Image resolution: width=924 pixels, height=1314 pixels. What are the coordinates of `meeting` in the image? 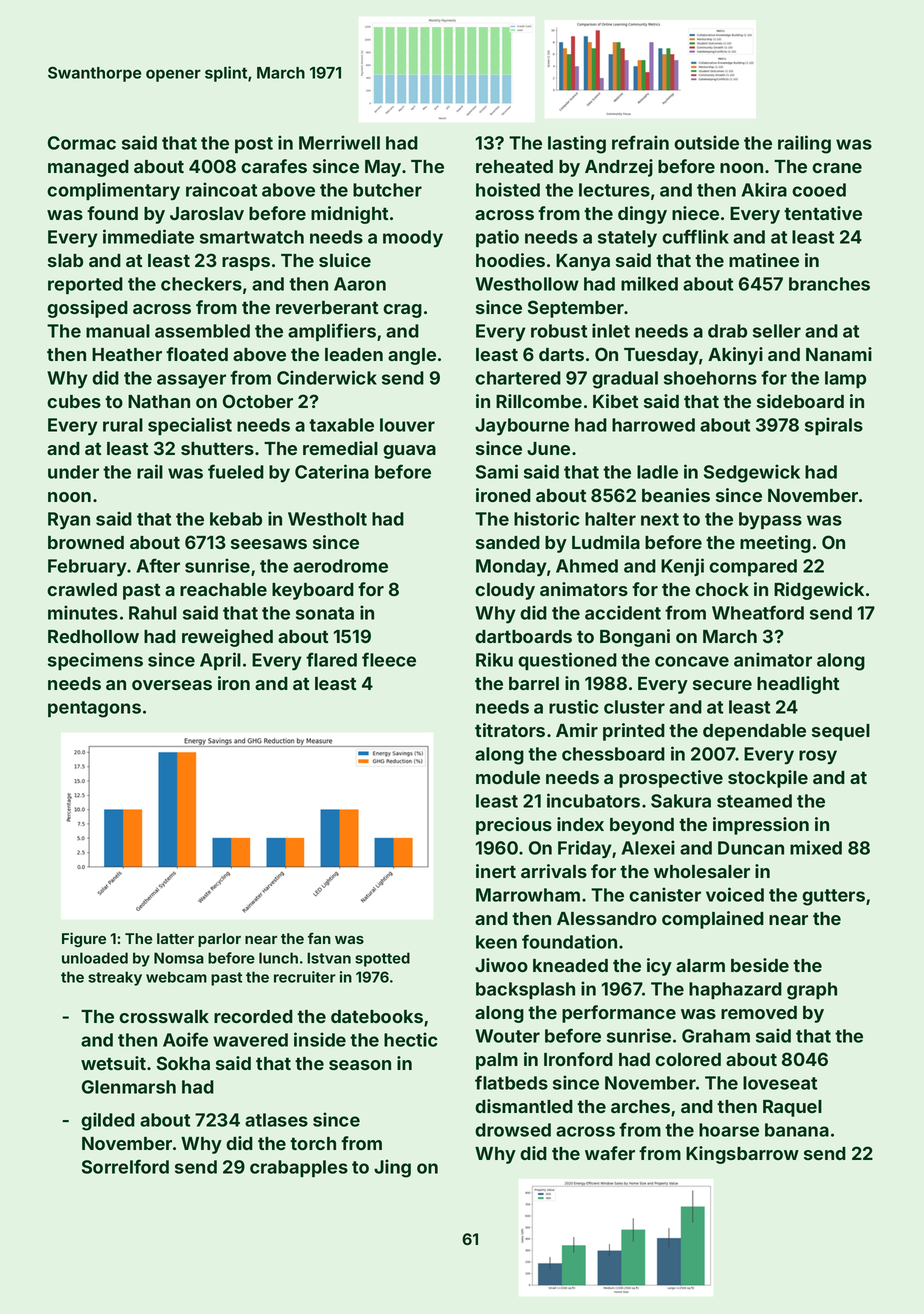 It's located at (775, 544).
